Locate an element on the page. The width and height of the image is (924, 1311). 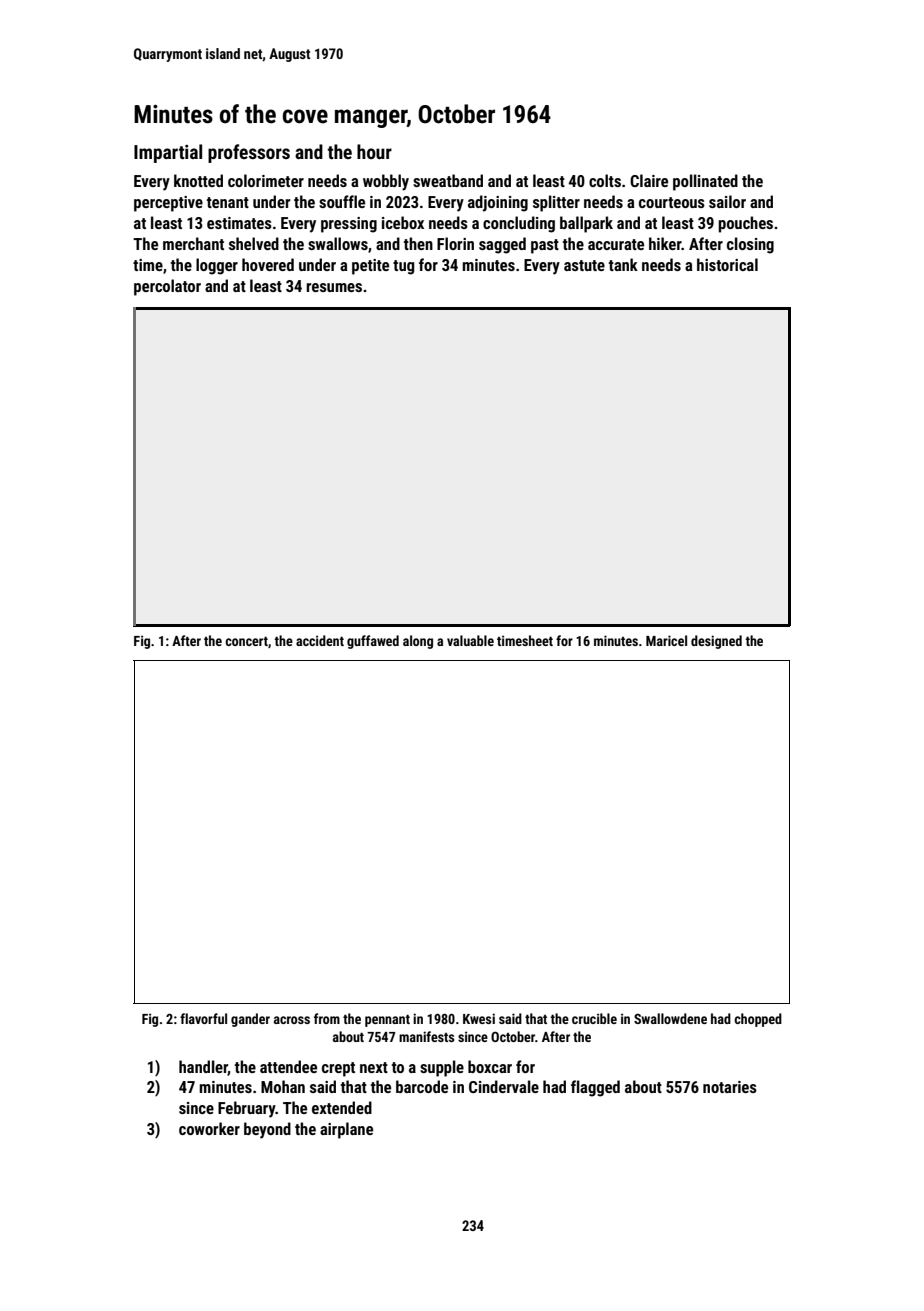
resumes is located at coordinates (334, 287).
